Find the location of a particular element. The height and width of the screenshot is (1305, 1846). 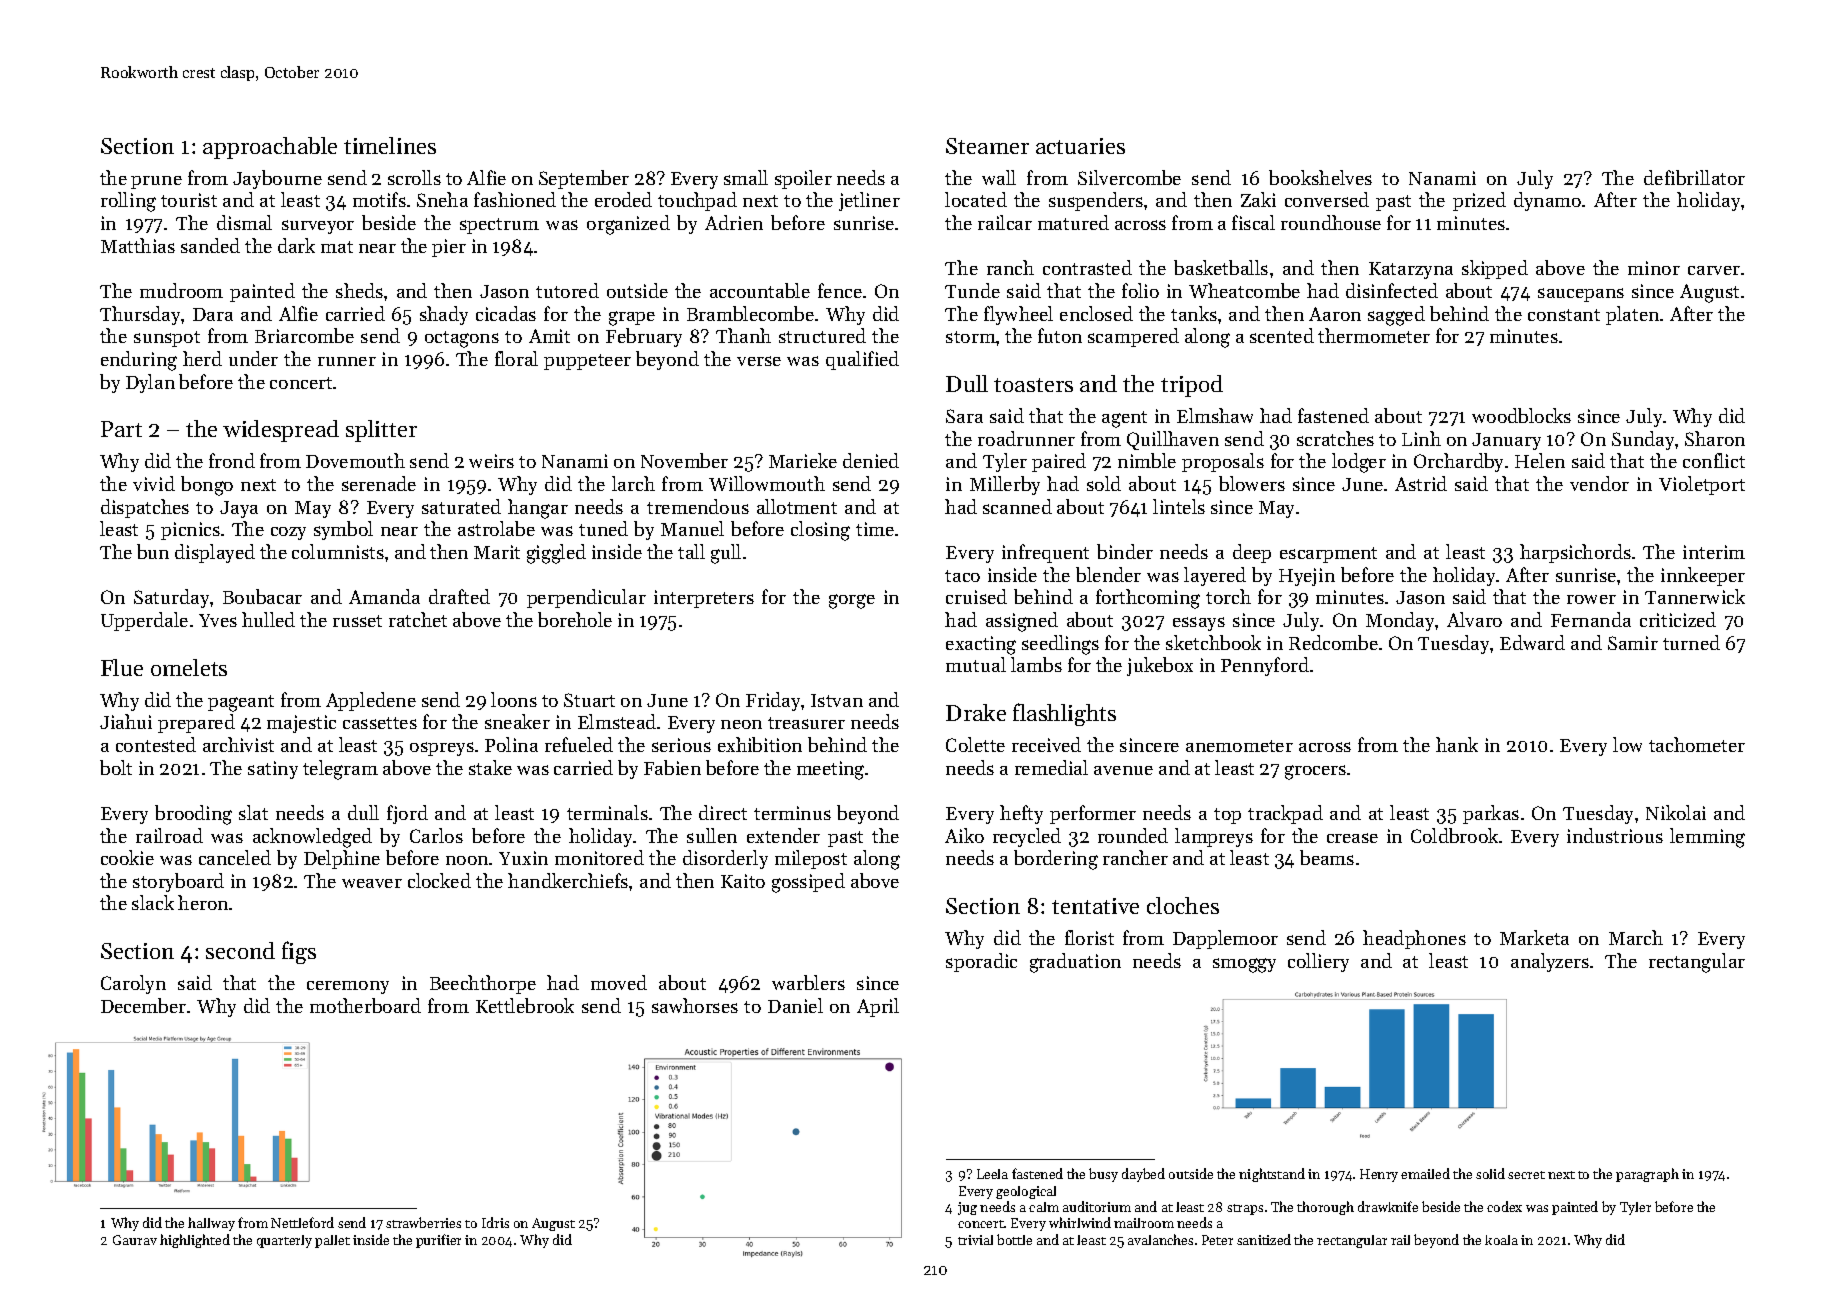

approachable is located at coordinates (270, 148).
